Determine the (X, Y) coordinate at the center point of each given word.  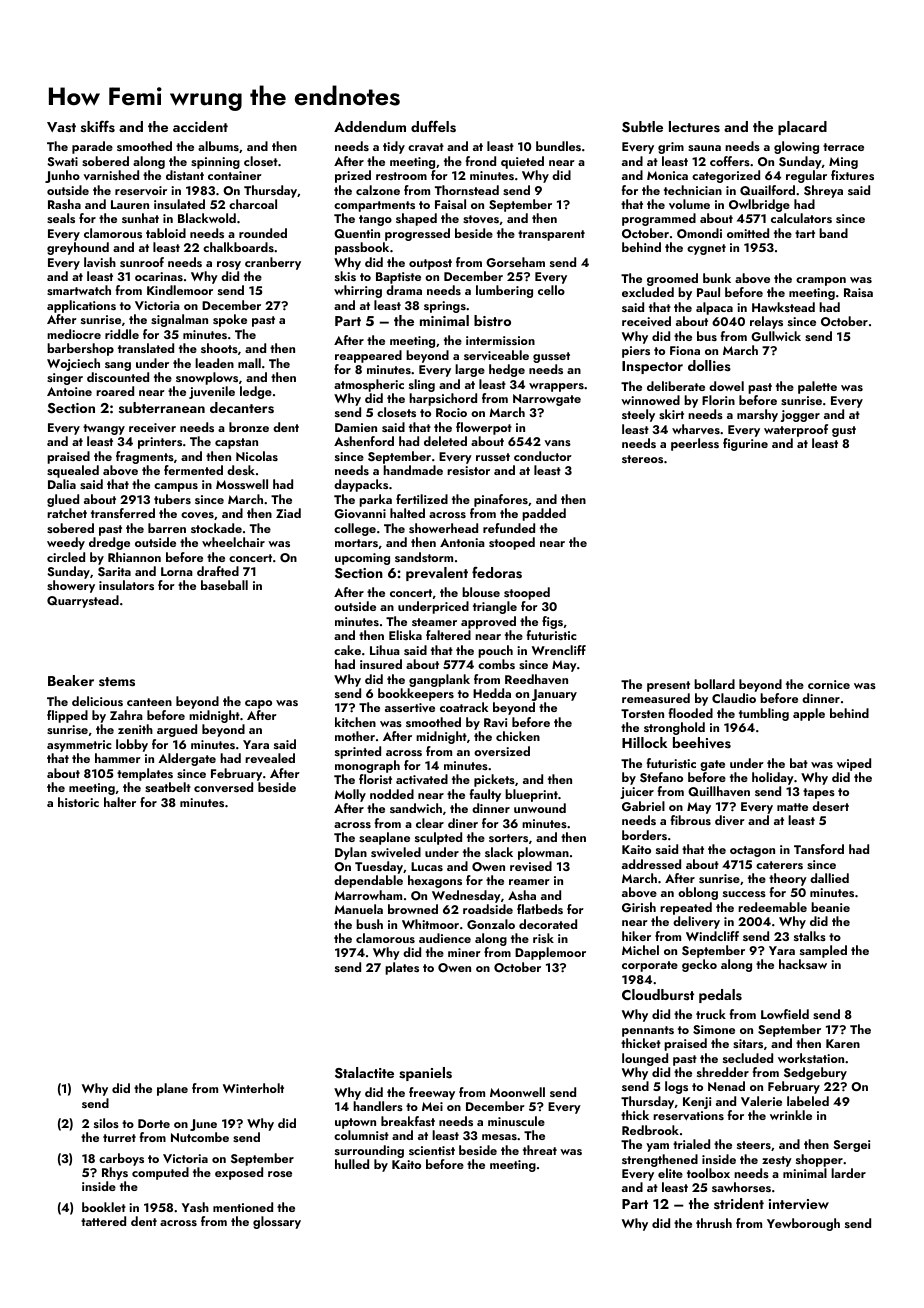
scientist (432, 1150)
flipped (67, 716)
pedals (720, 996)
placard (802, 128)
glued (63, 500)
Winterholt (253, 1088)
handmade (413, 470)
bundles (558, 146)
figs (552, 622)
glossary (277, 1222)
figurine (745, 444)
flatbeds (540, 909)
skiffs (98, 126)
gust (844, 431)
